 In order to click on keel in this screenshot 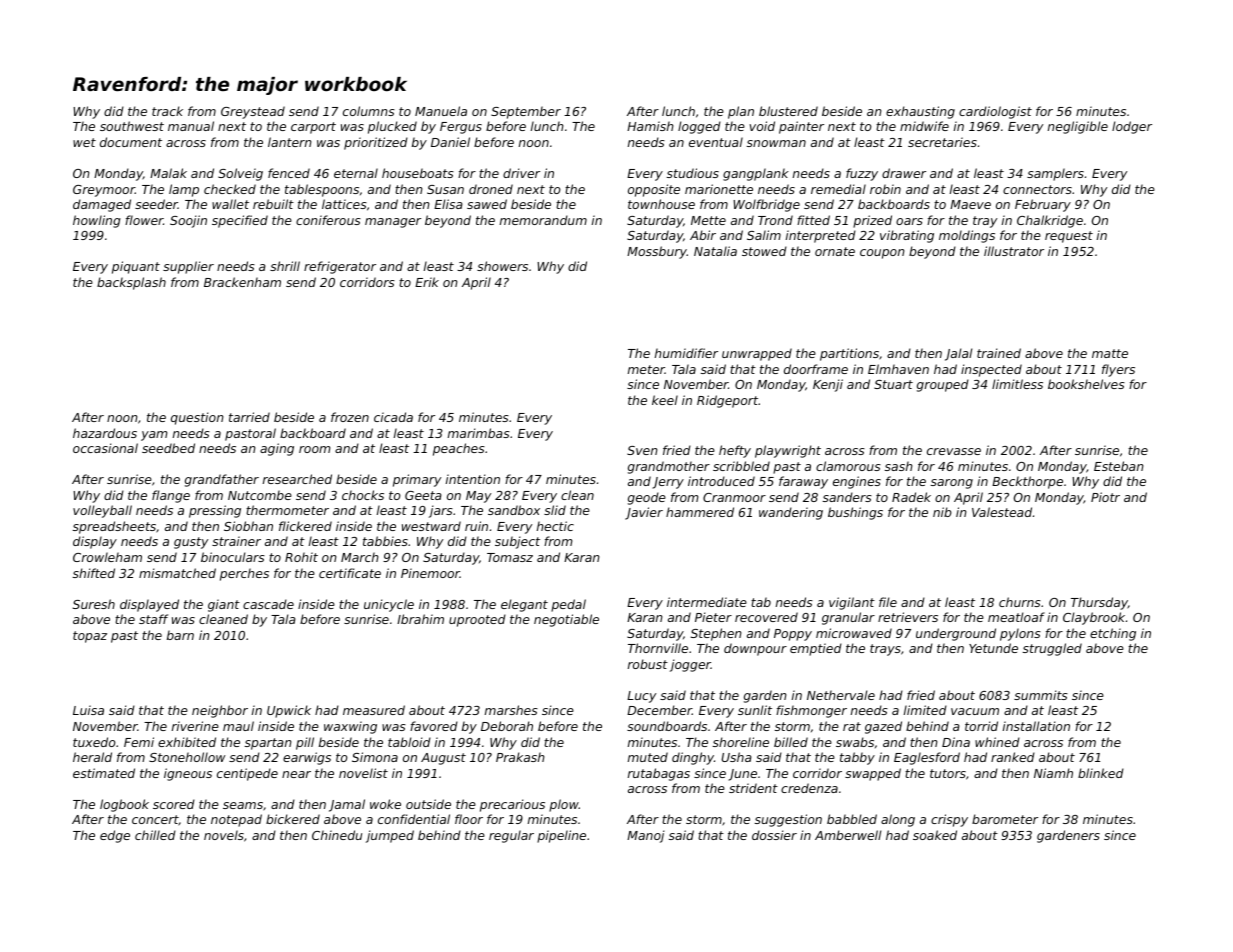, I will do `click(665, 400)`.
